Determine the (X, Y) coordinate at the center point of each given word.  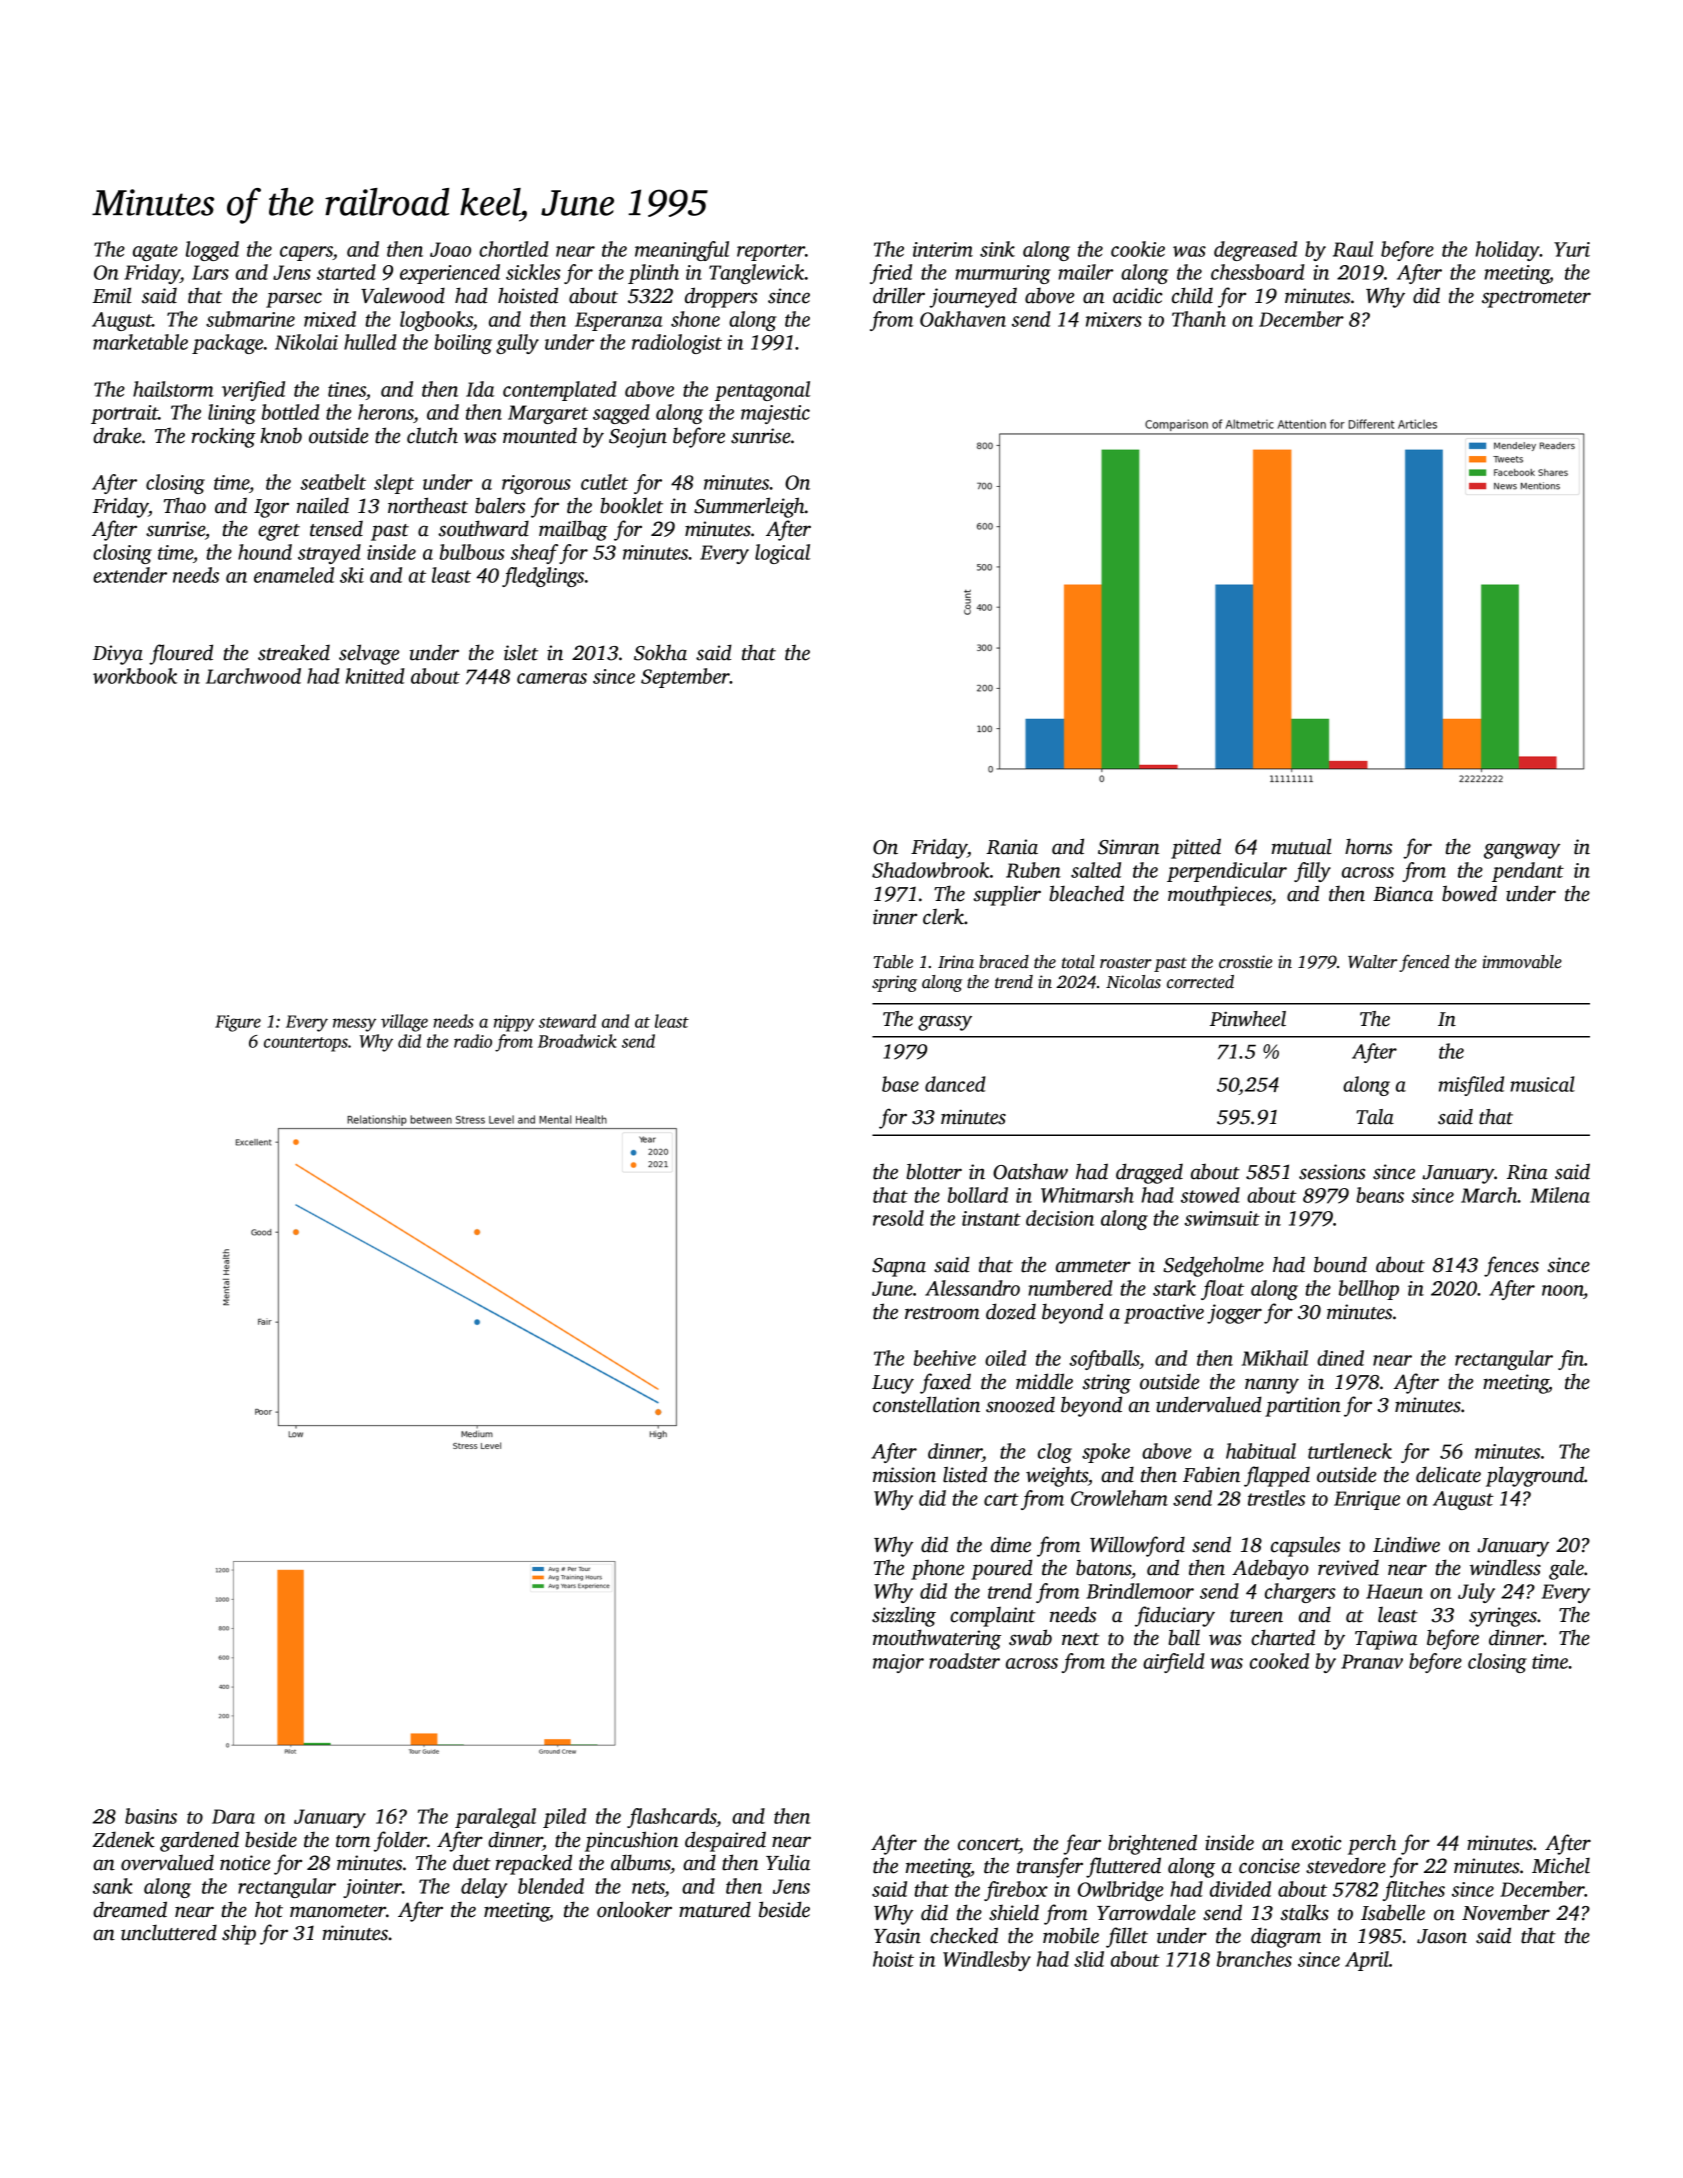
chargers (1300, 1593)
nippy (514, 1023)
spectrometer (1536, 299)
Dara (233, 1816)
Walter (1372, 962)
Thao (185, 506)
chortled (514, 249)
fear (1082, 1844)
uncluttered (169, 1932)
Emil (112, 295)
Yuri (1572, 249)
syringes (1503, 1617)
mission (904, 1475)
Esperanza (619, 321)
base (900, 1084)
